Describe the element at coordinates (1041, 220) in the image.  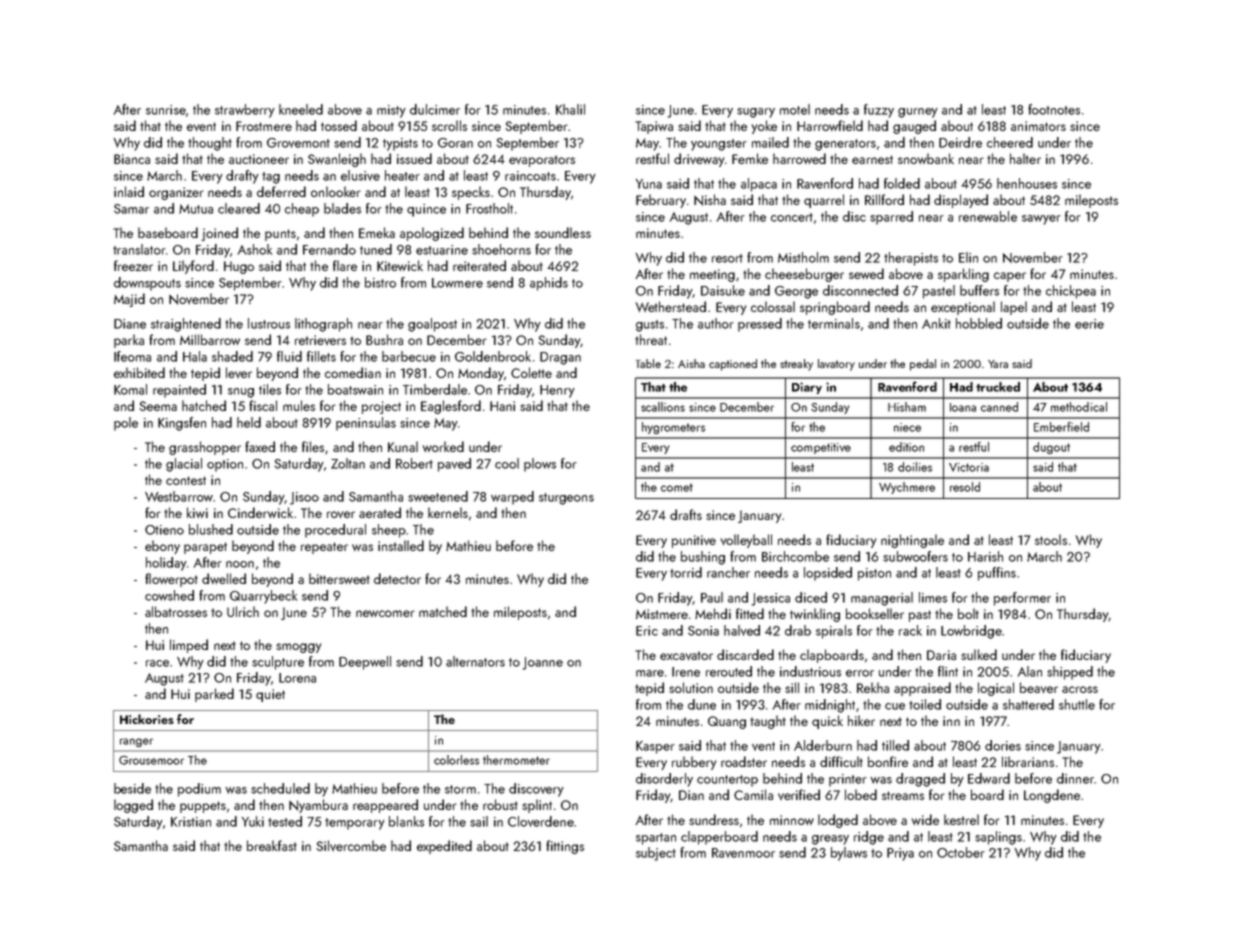
I see `sawyer` at that location.
